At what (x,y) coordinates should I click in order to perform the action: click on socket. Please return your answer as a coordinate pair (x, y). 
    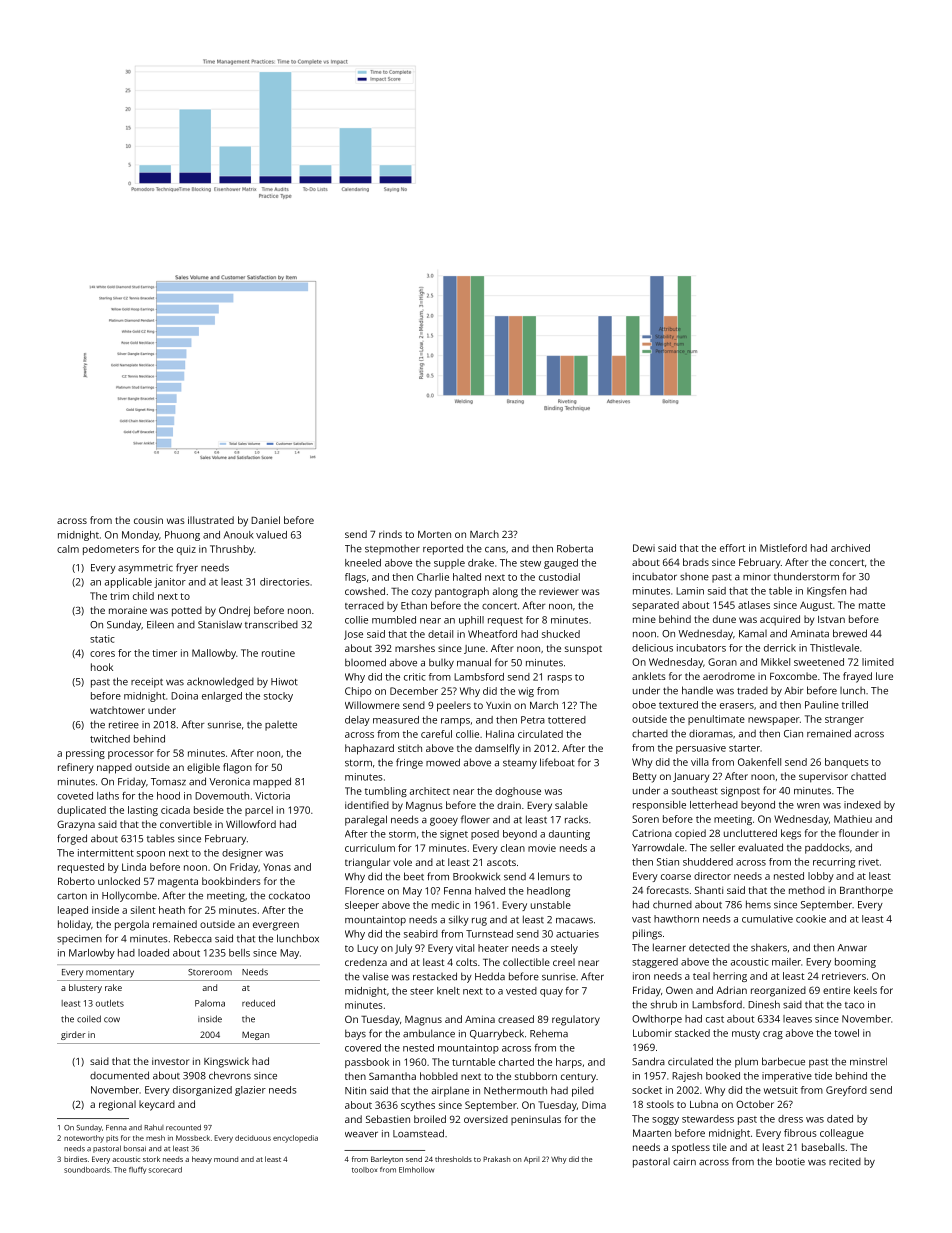
    Looking at the image, I should click on (647, 1090).
